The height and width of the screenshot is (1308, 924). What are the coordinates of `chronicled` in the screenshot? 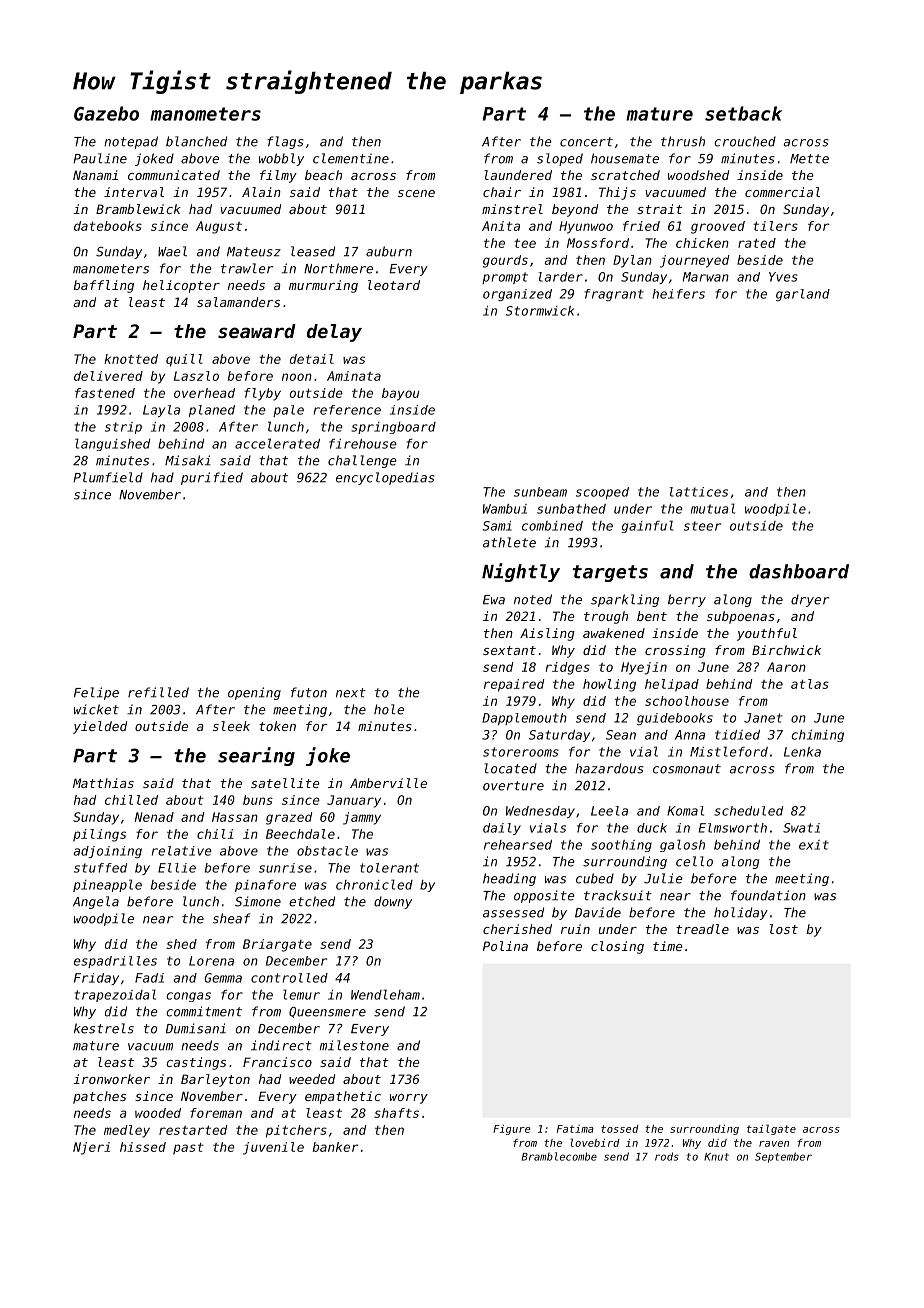 It's located at (374, 884).
